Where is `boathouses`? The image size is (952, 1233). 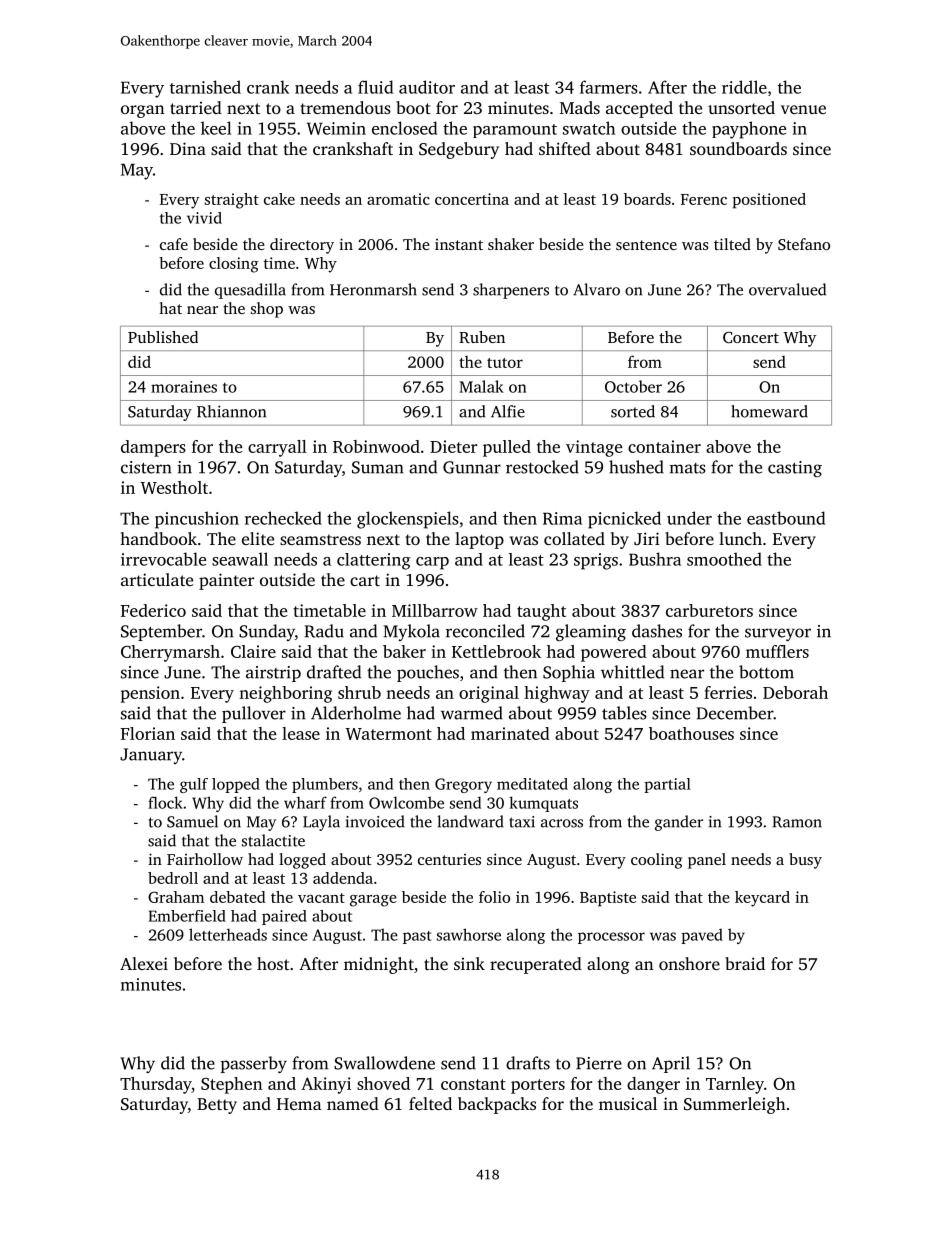
boathouses is located at coordinates (691, 733).
